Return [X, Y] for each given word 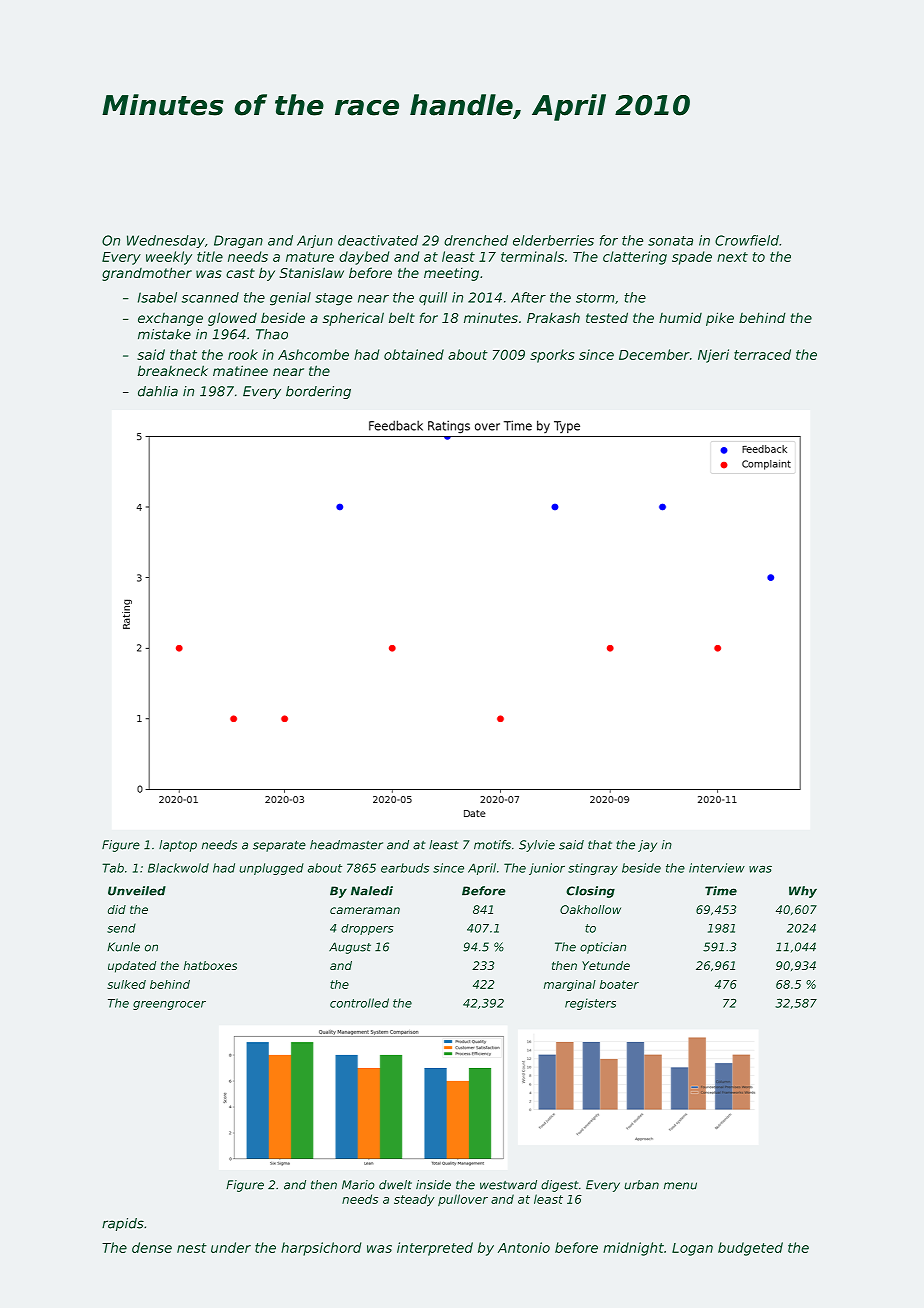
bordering [318, 392]
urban [641, 1185]
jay [647, 846]
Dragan [238, 241]
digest [559, 1186]
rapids [123, 1224]
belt [402, 317]
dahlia [158, 391]
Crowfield [747, 240]
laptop [178, 846]
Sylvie [537, 846]
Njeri [713, 356]
